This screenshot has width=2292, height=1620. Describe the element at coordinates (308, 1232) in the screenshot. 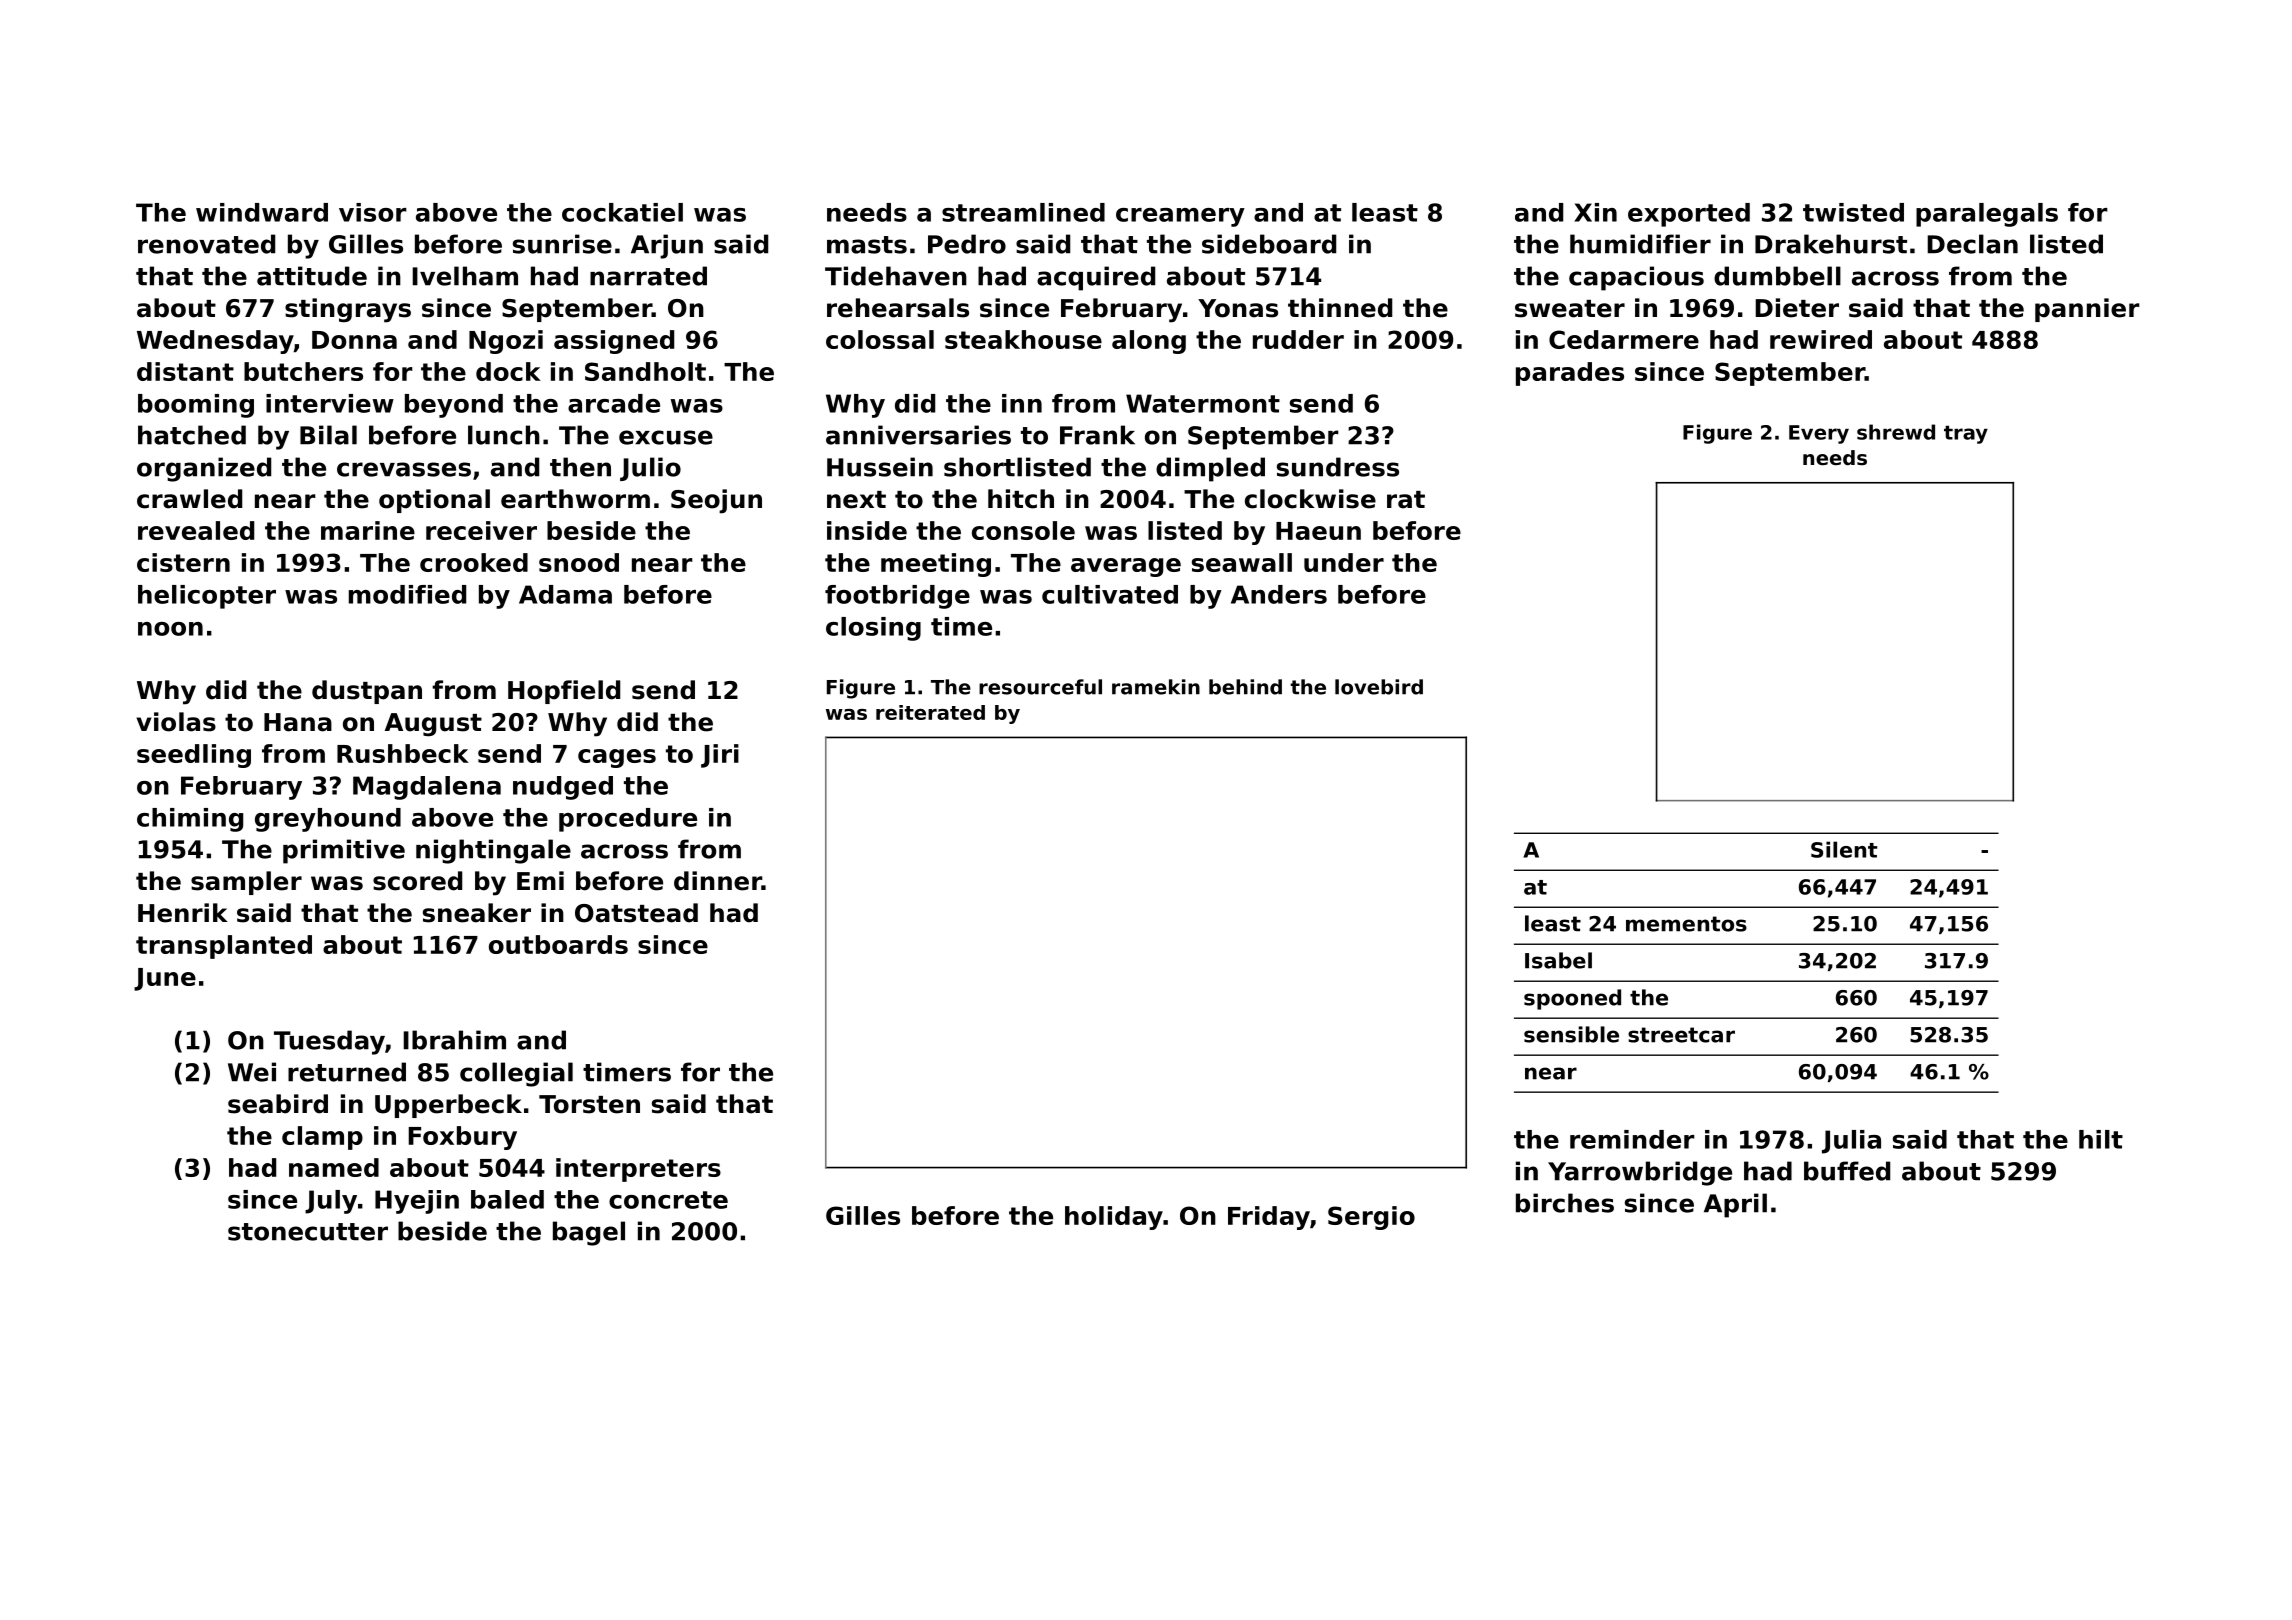

I see `stonecutter` at that location.
